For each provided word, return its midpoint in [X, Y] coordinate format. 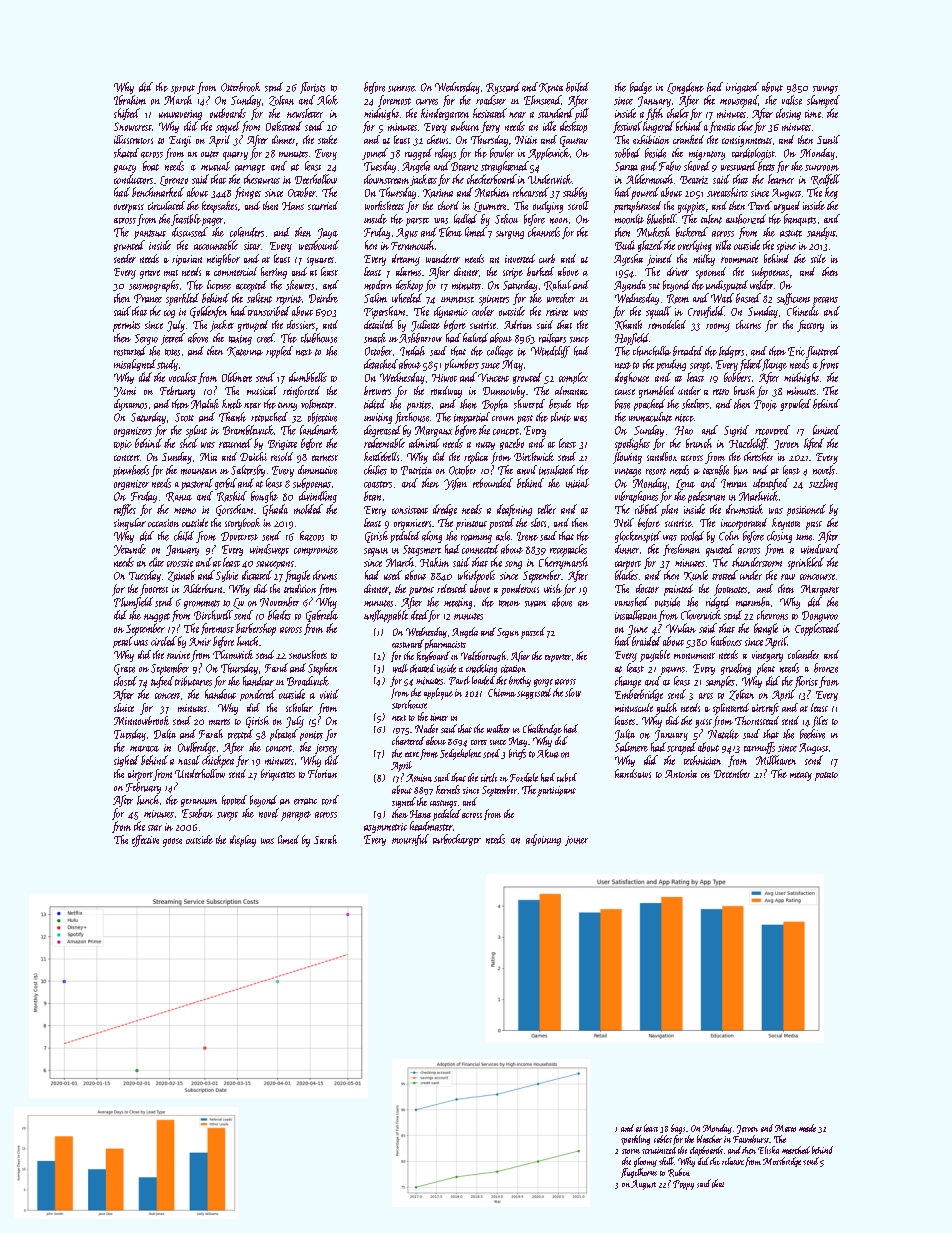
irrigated [742, 88]
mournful [410, 840]
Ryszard [503, 88]
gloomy [645, 1162]
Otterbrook [240, 87]
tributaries [193, 681]
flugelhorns [639, 1173]
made [807, 1128]
